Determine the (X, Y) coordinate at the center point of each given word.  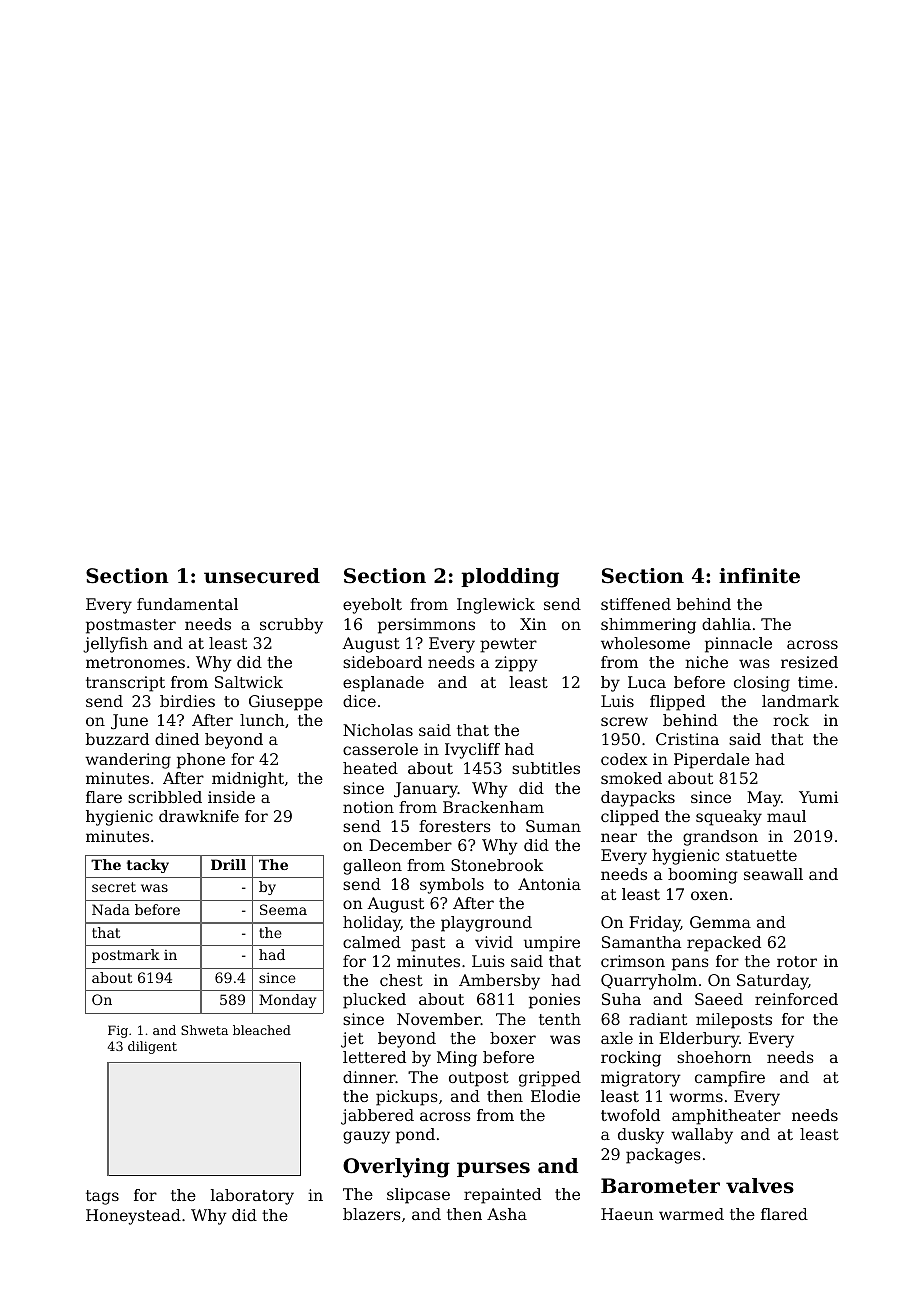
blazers (372, 1214)
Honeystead (133, 1217)
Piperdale (712, 761)
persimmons (426, 626)
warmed (691, 1214)
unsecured (262, 576)
